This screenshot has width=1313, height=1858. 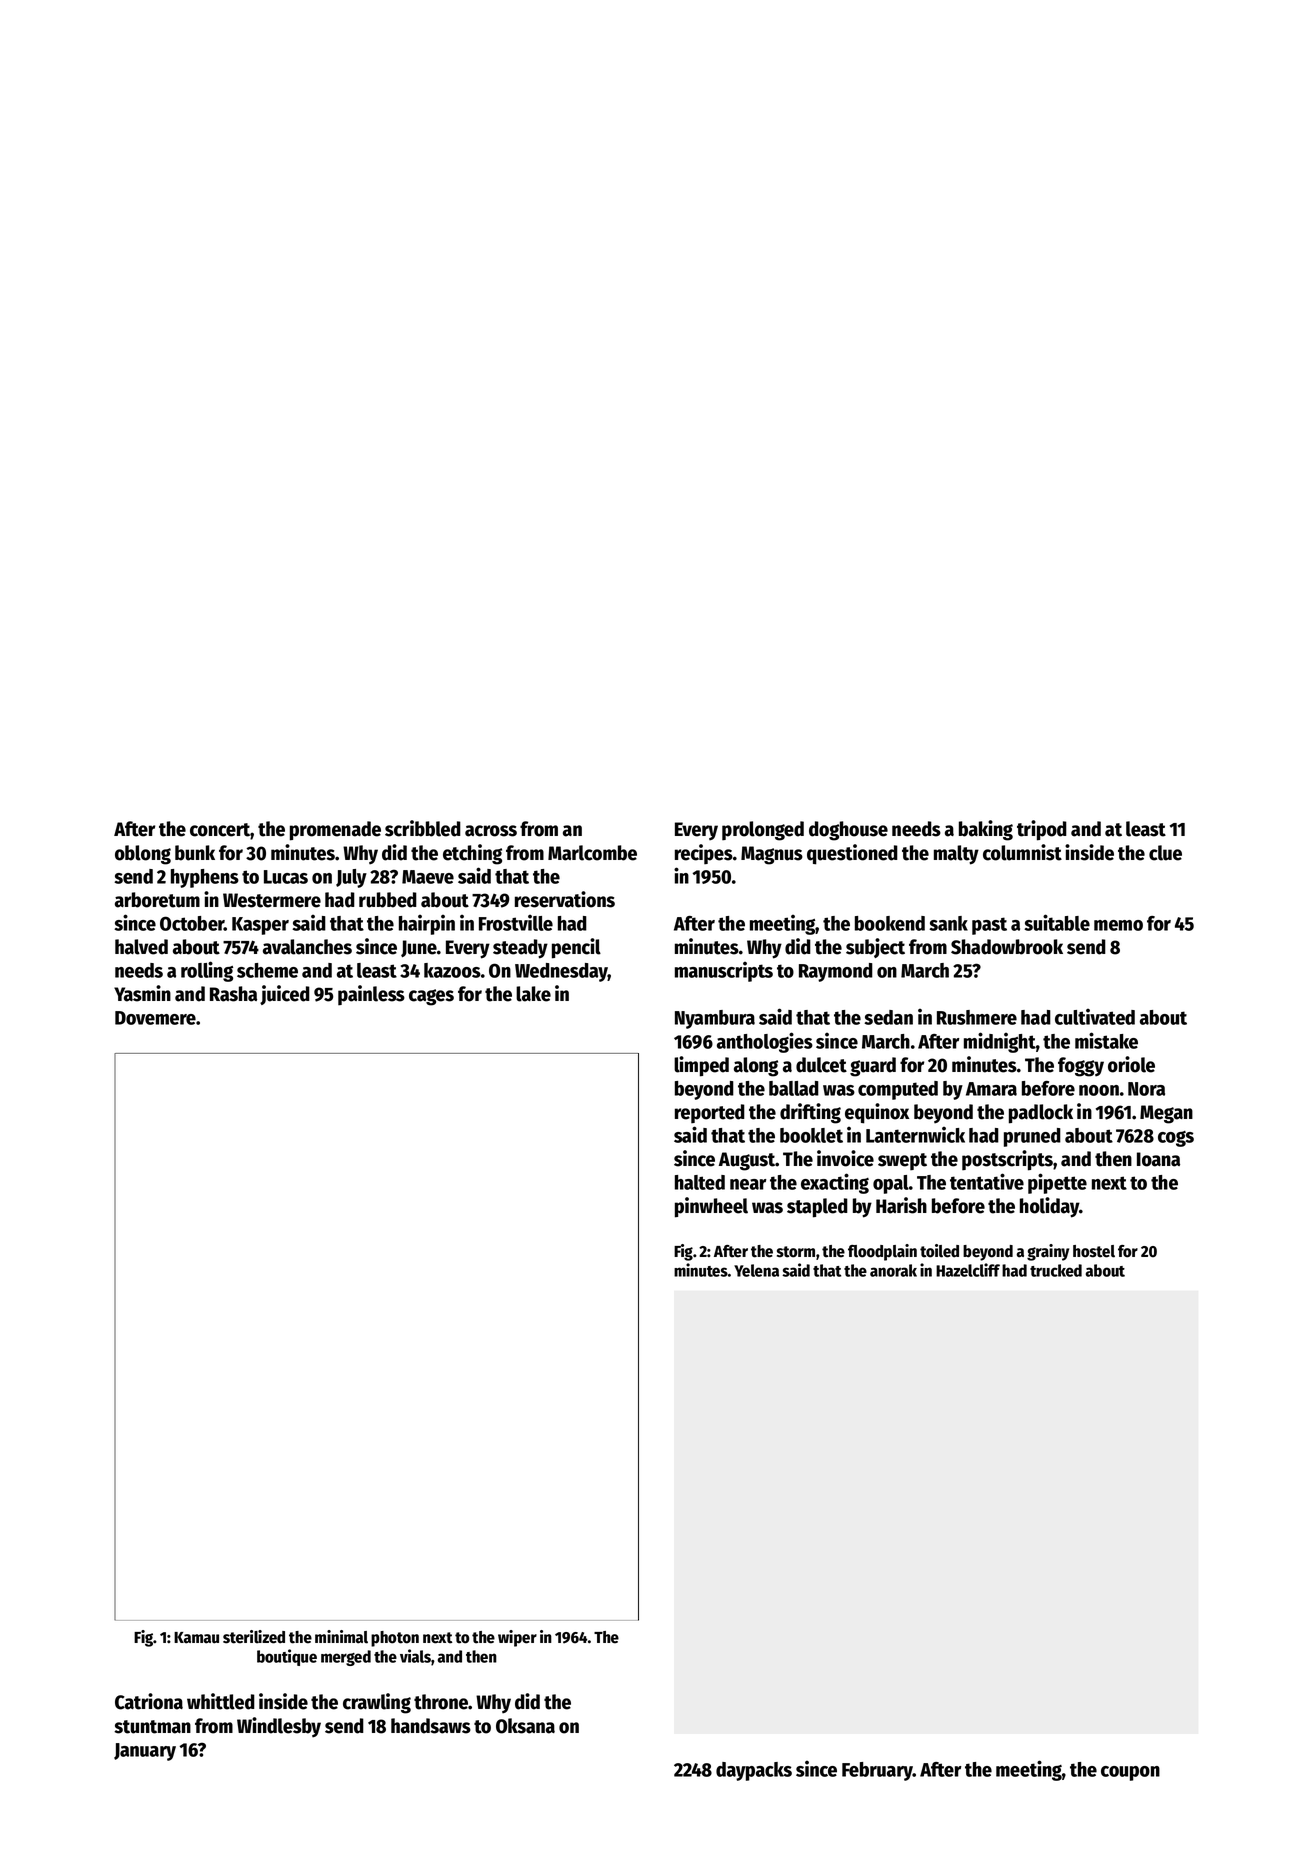 What do you see at coordinates (155, 1018) in the screenshot?
I see `Dovemere` at bounding box center [155, 1018].
